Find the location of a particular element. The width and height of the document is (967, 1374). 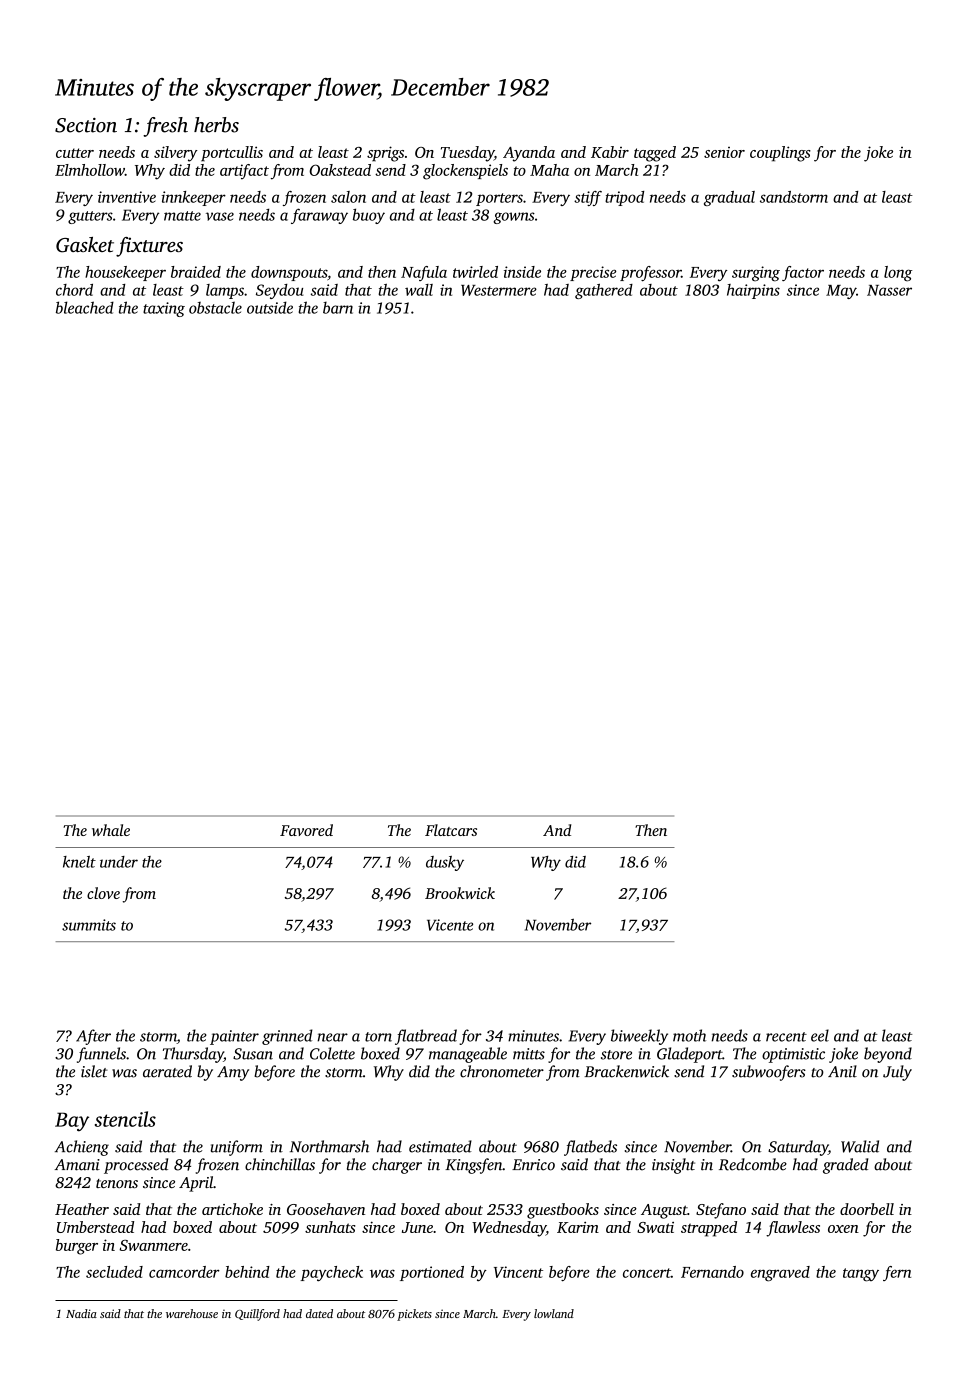

stiff is located at coordinates (588, 198).
